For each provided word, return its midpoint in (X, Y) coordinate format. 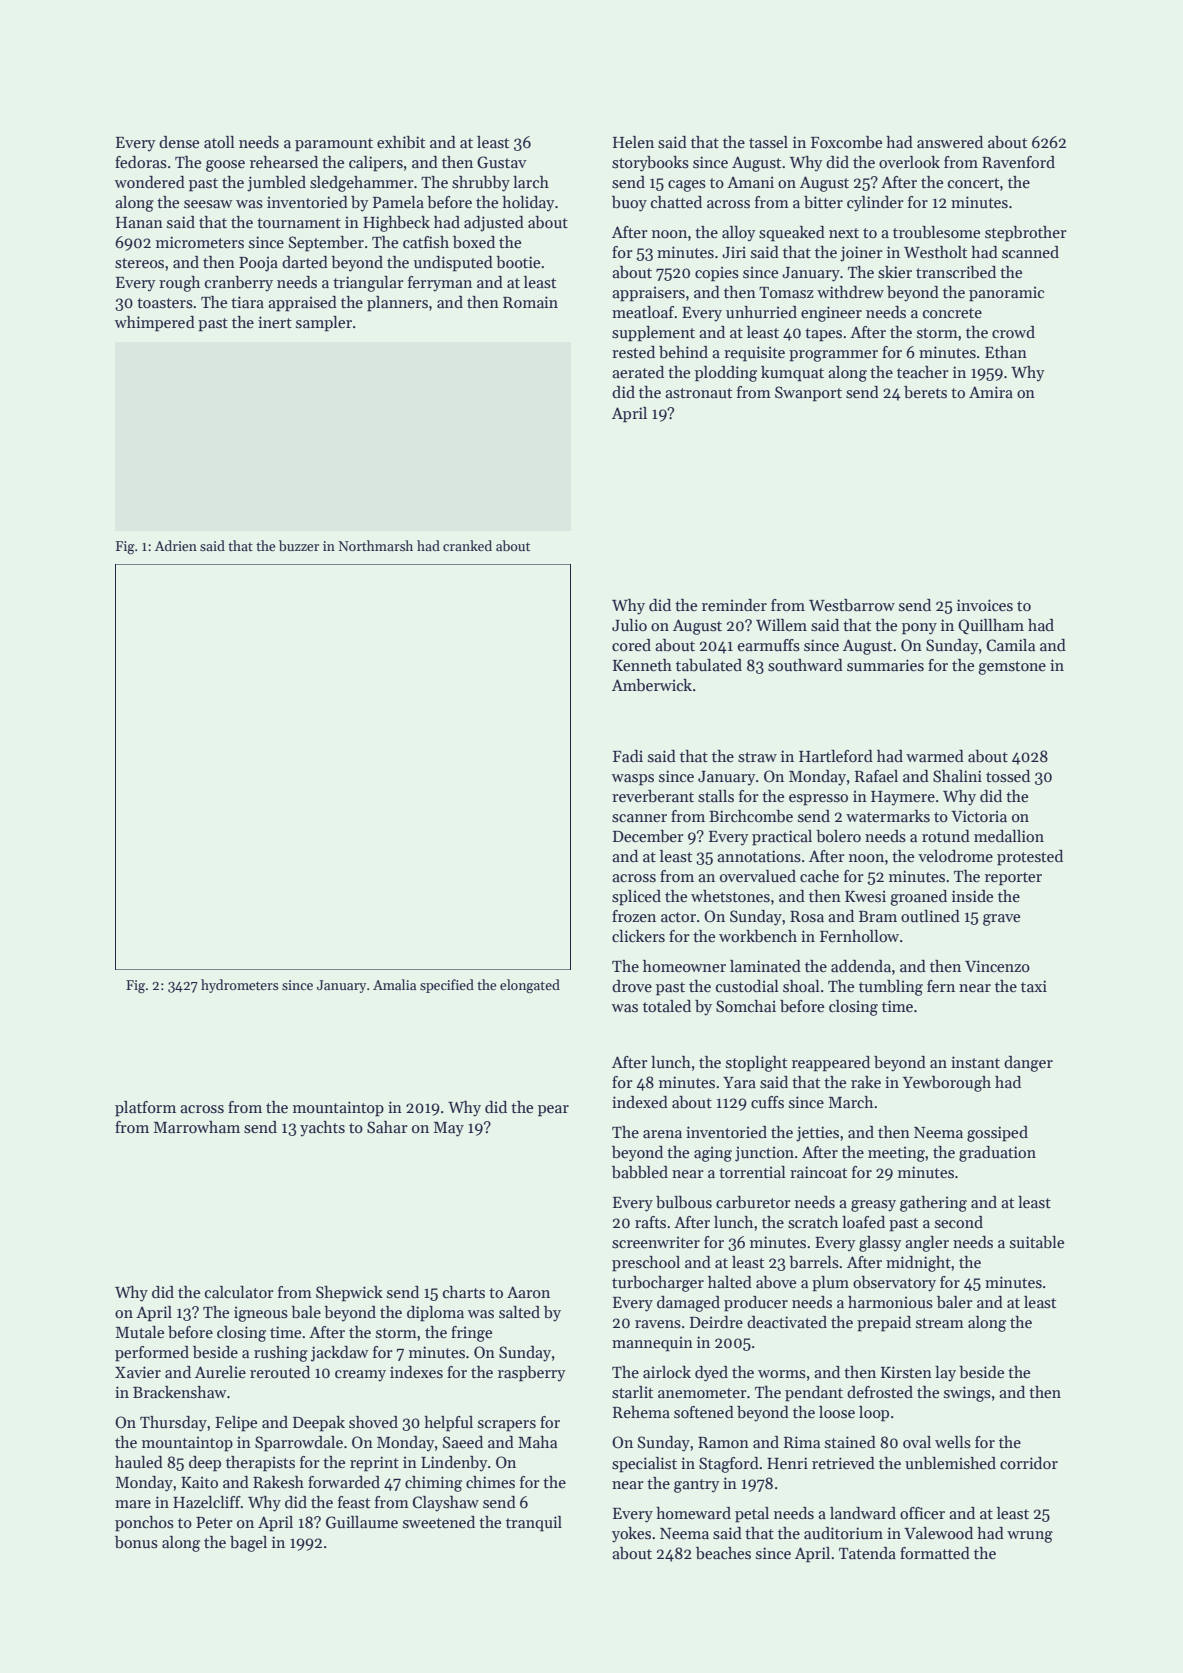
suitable (1037, 1242)
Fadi (628, 756)
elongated (530, 986)
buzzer (299, 545)
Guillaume (362, 1522)
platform (145, 1109)
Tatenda (867, 1553)
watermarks (888, 816)
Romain (530, 302)
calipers (376, 164)
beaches (723, 1553)
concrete (952, 313)
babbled (640, 1172)
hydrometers (239, 986)
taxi (1034, 986)
